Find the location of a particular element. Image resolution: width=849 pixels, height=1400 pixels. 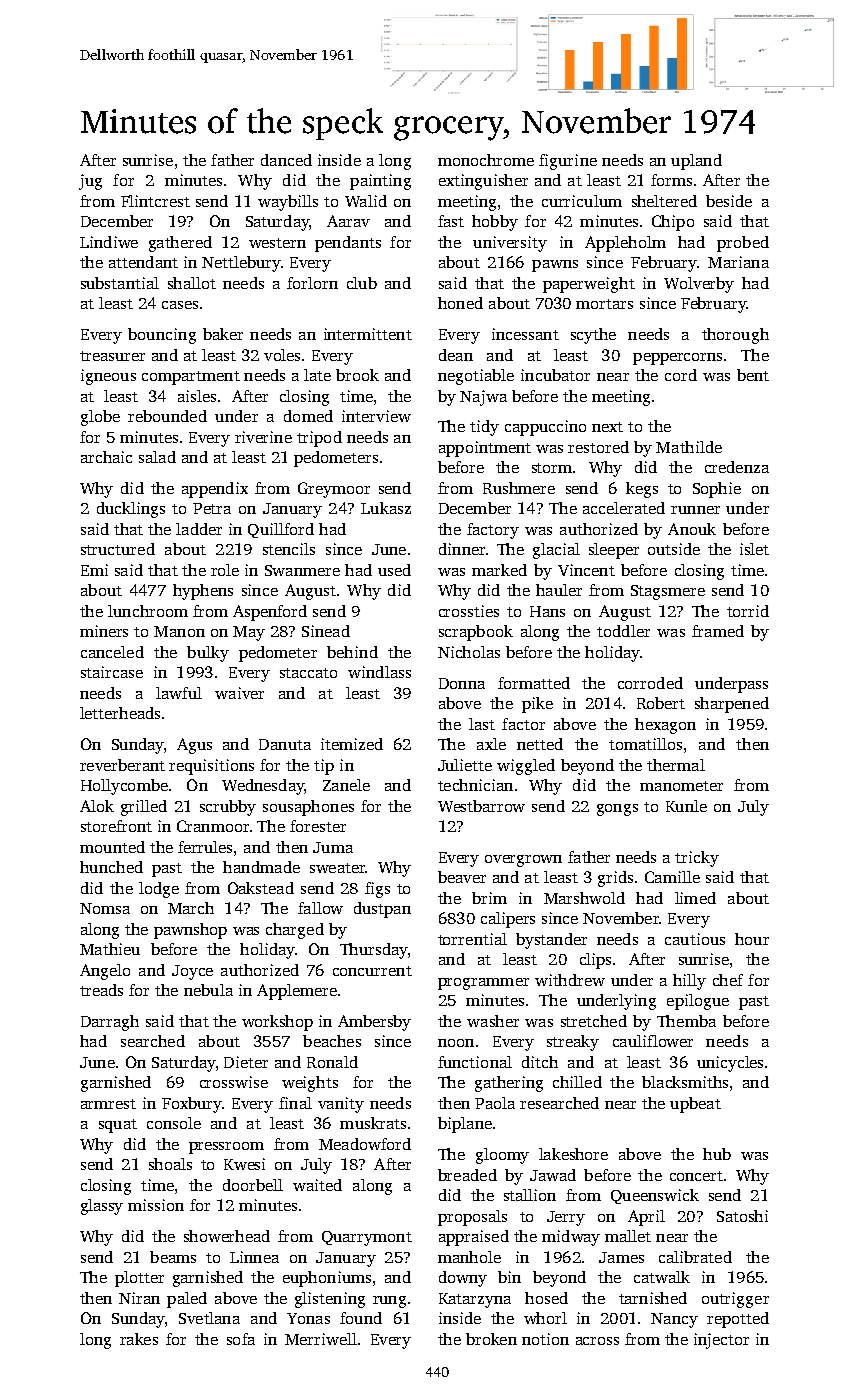

Nettlebury is located at coordinates (241, 264).
